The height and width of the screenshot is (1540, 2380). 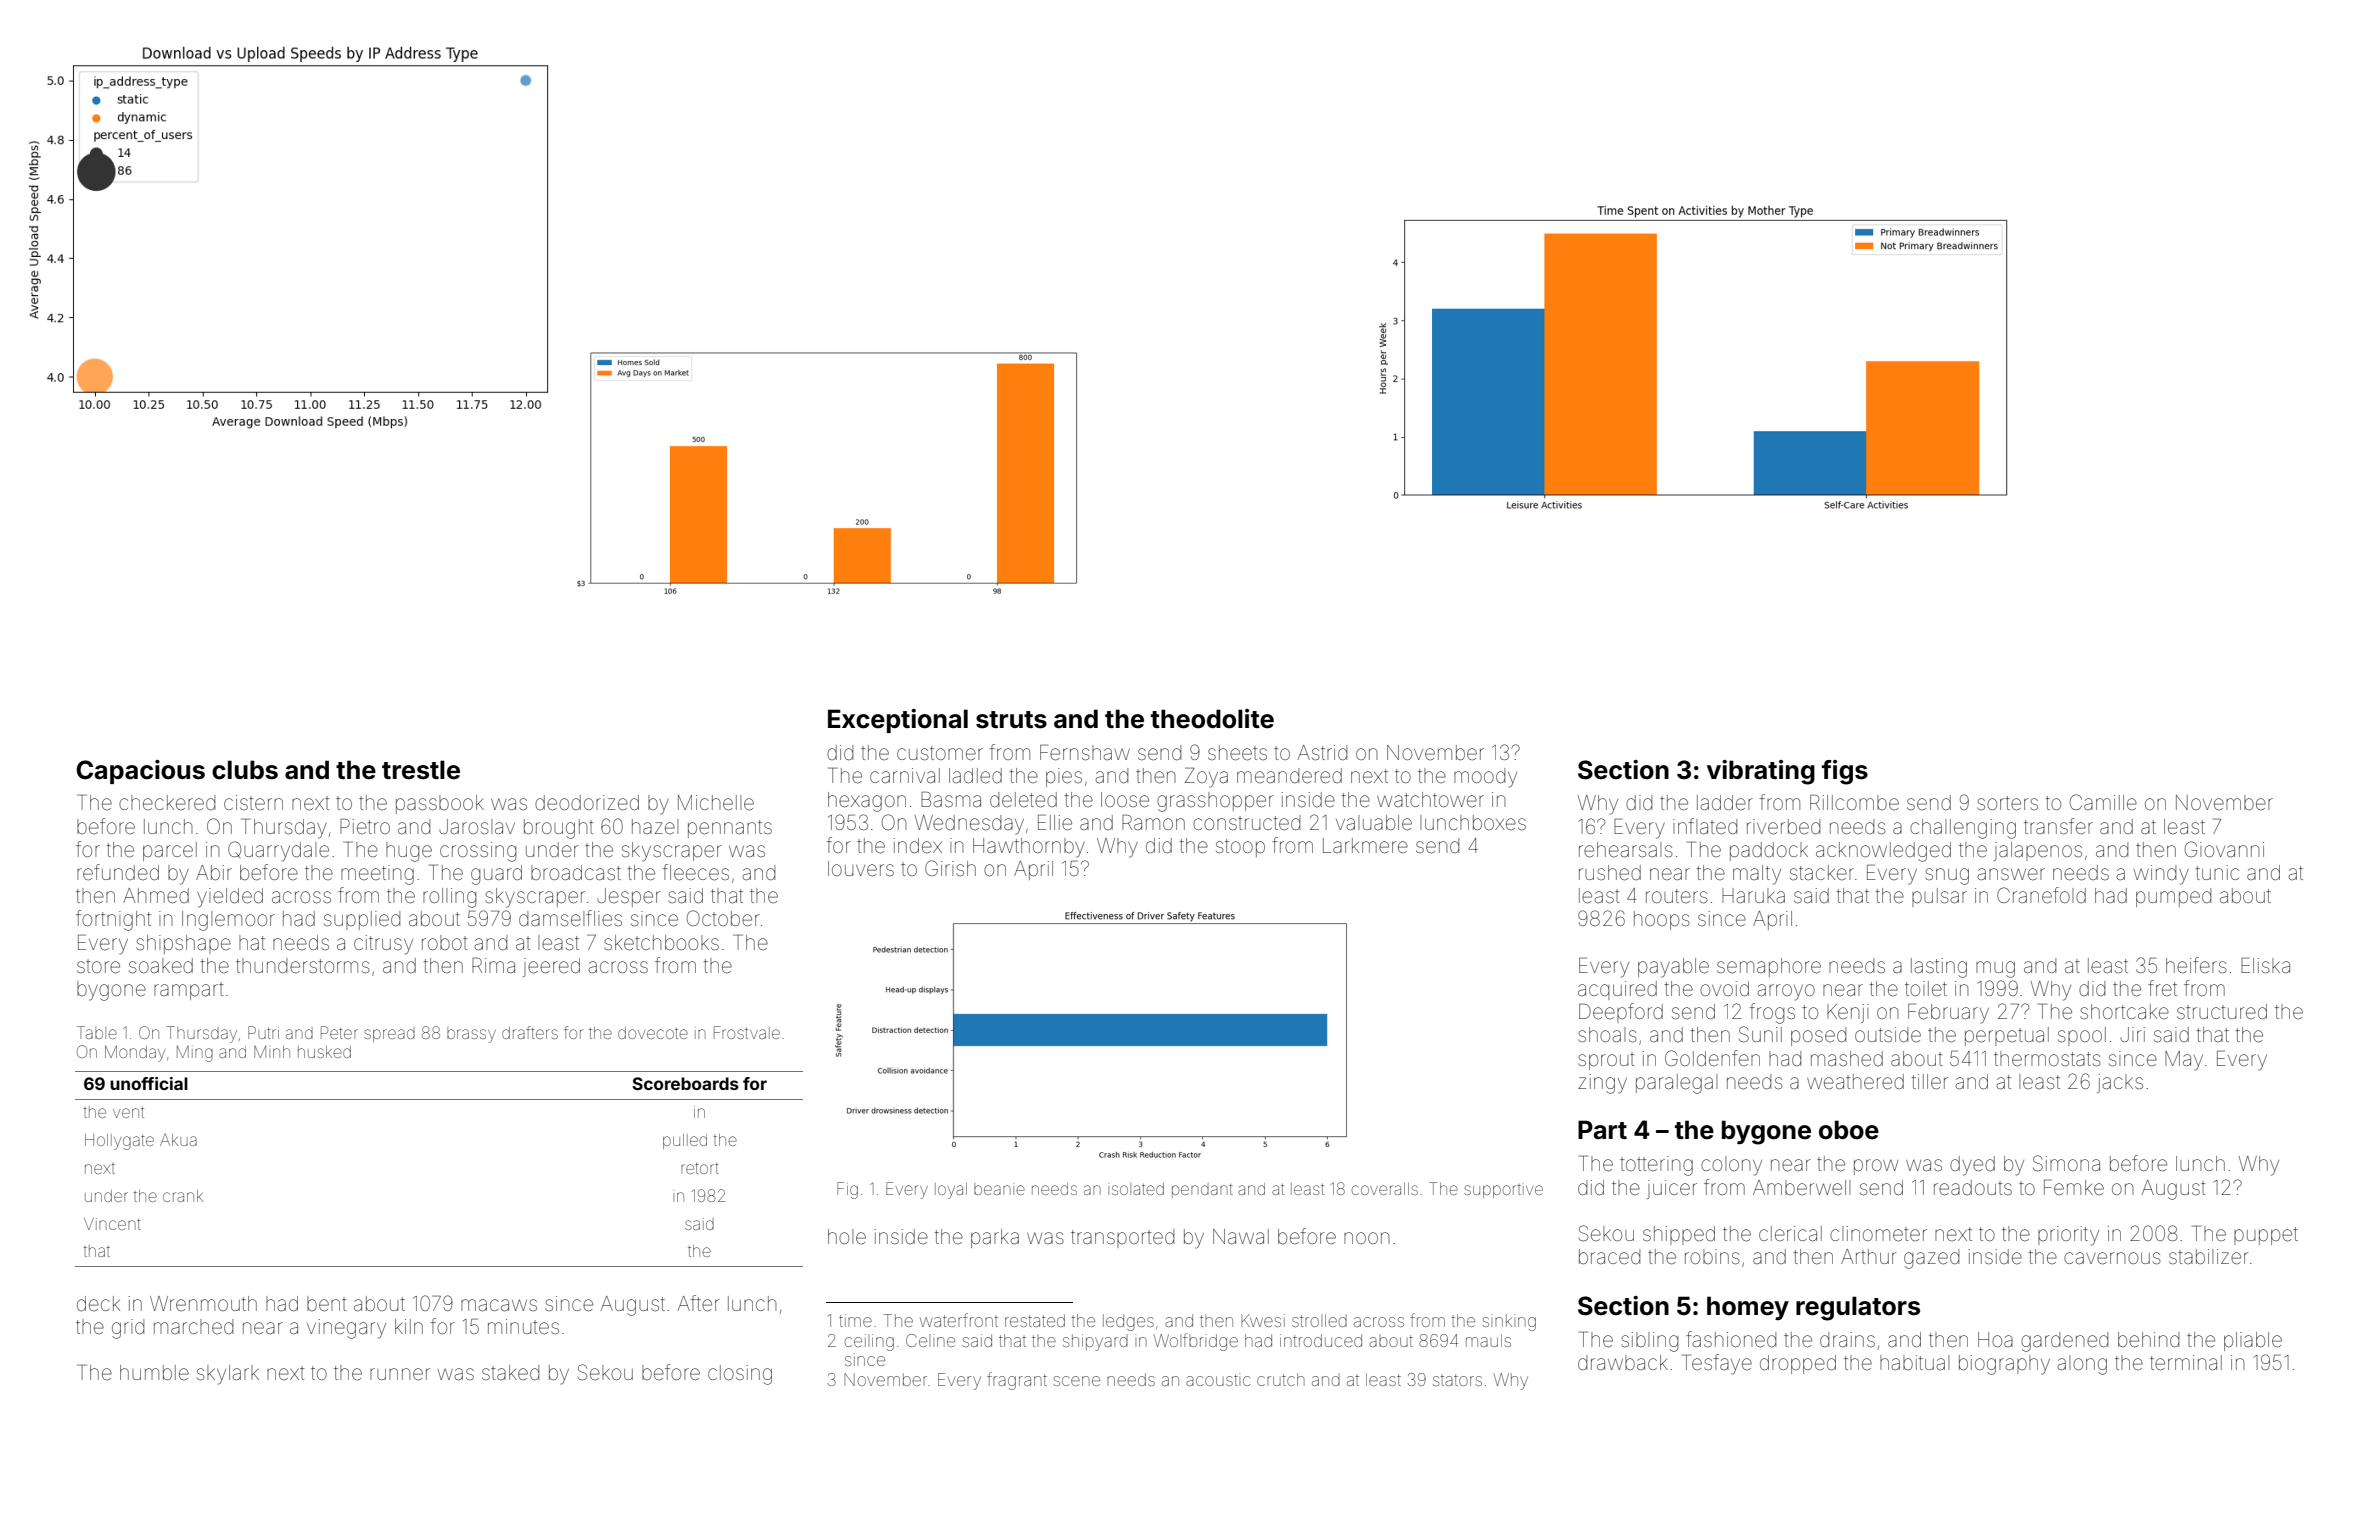 What do you see at coordinates (1011, 720) in the screenshot?
I see `struts` at bounding box center [1011, 720].
